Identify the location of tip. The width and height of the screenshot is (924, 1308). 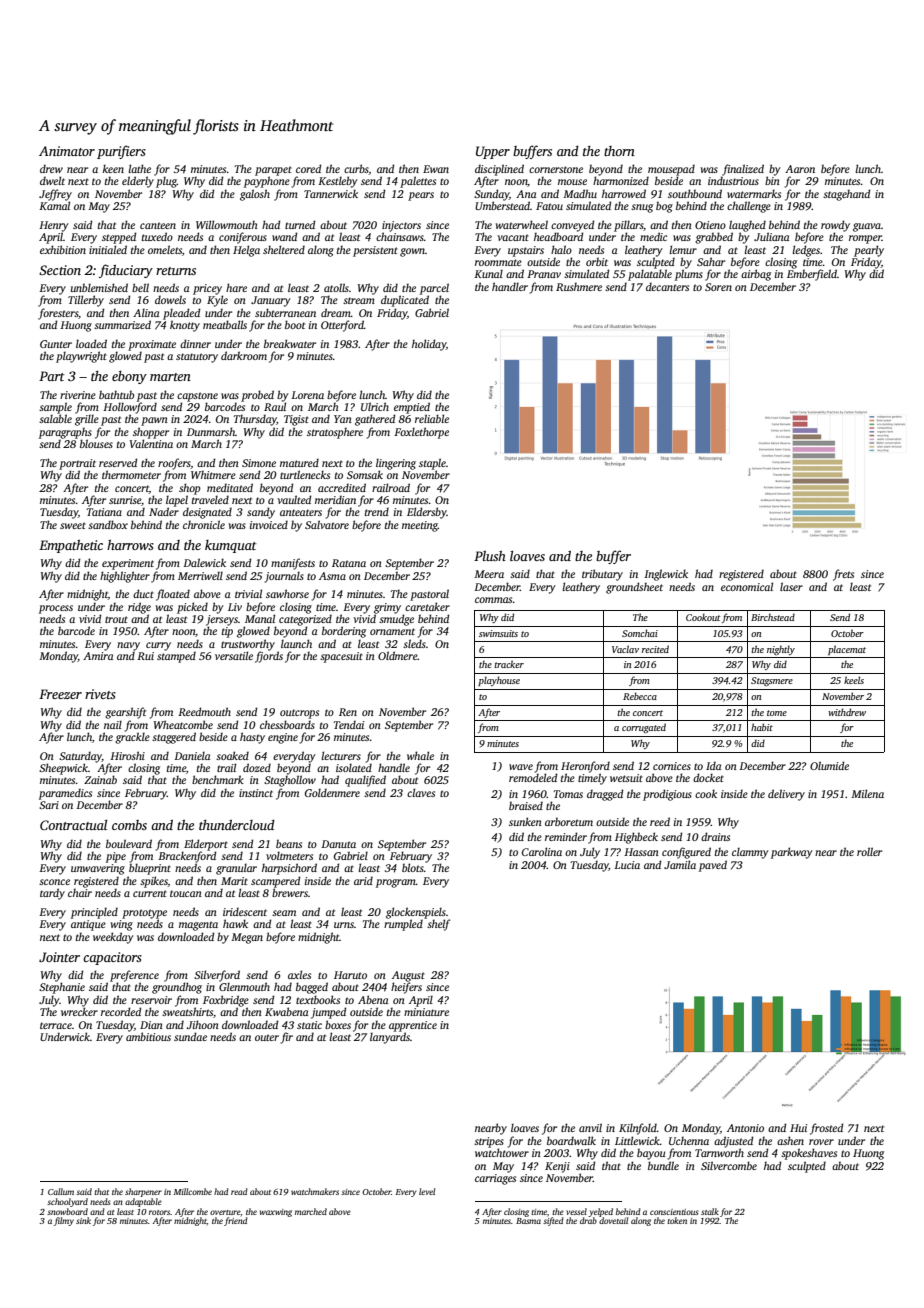
(227, 632).
